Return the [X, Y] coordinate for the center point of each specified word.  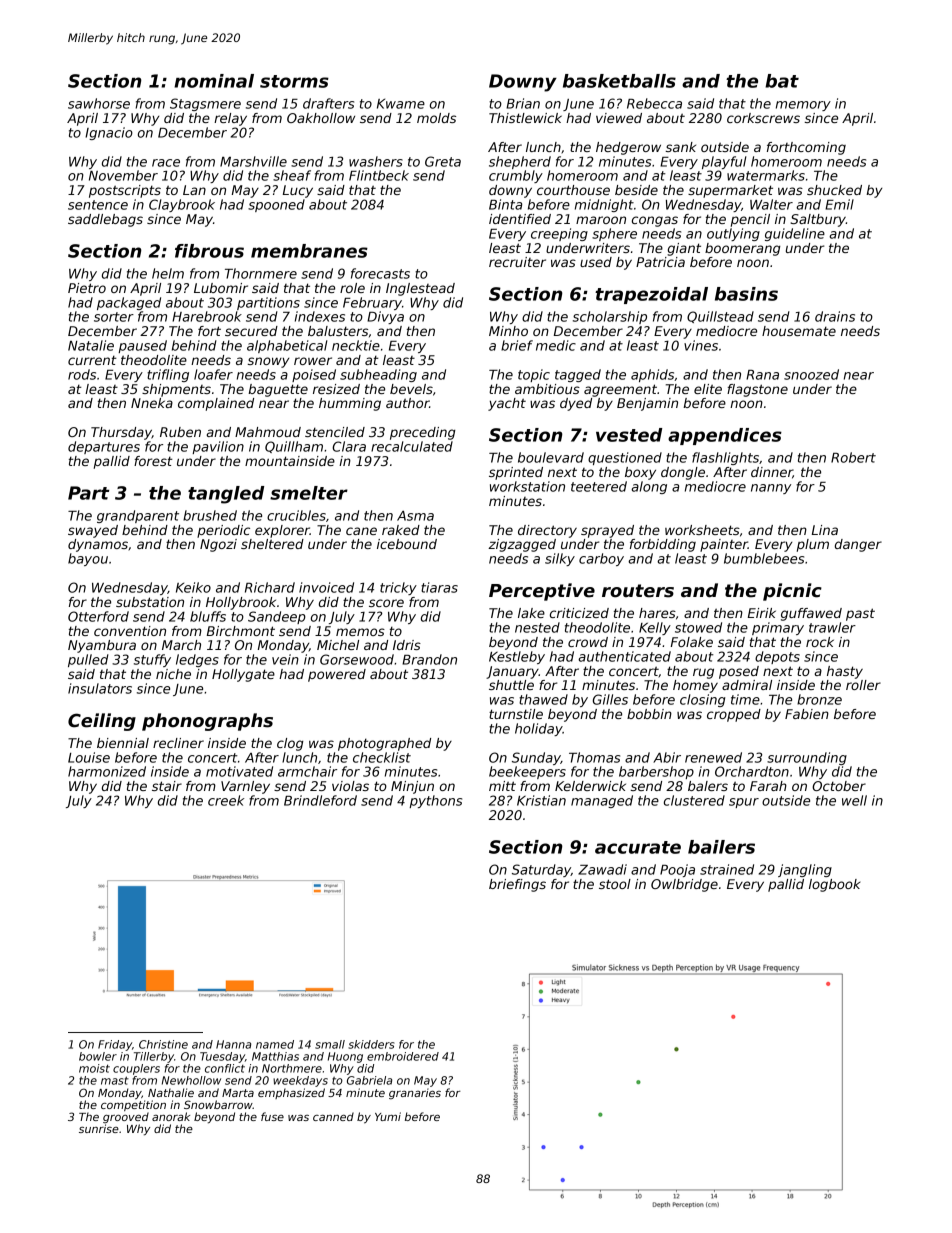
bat [782, 81]
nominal [214, 81]
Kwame [401, 104]
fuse [272, 1116]
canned [333, 1116]
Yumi [388, 1116]
